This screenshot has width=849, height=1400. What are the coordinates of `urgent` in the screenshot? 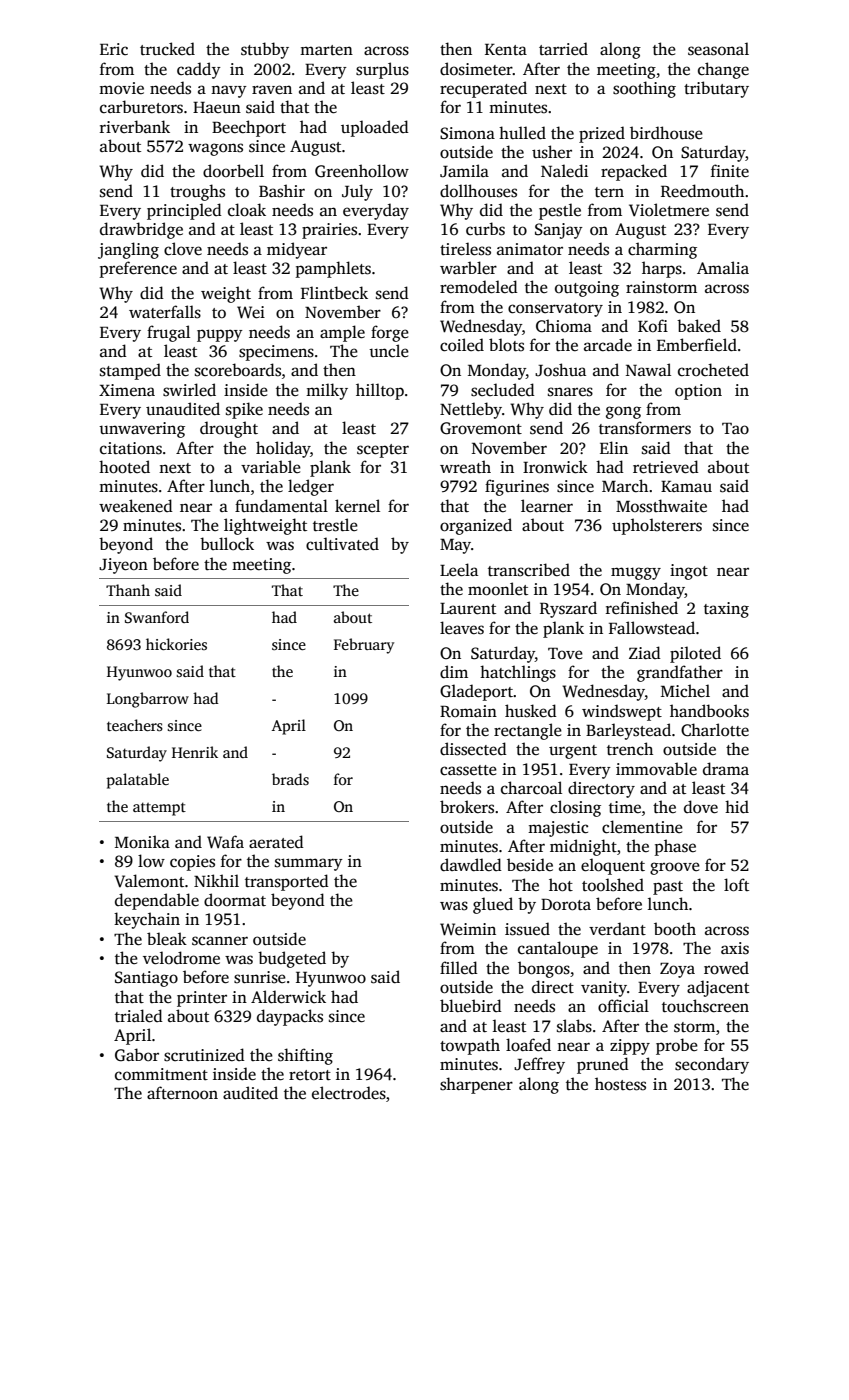 It's located at (573, 752).
